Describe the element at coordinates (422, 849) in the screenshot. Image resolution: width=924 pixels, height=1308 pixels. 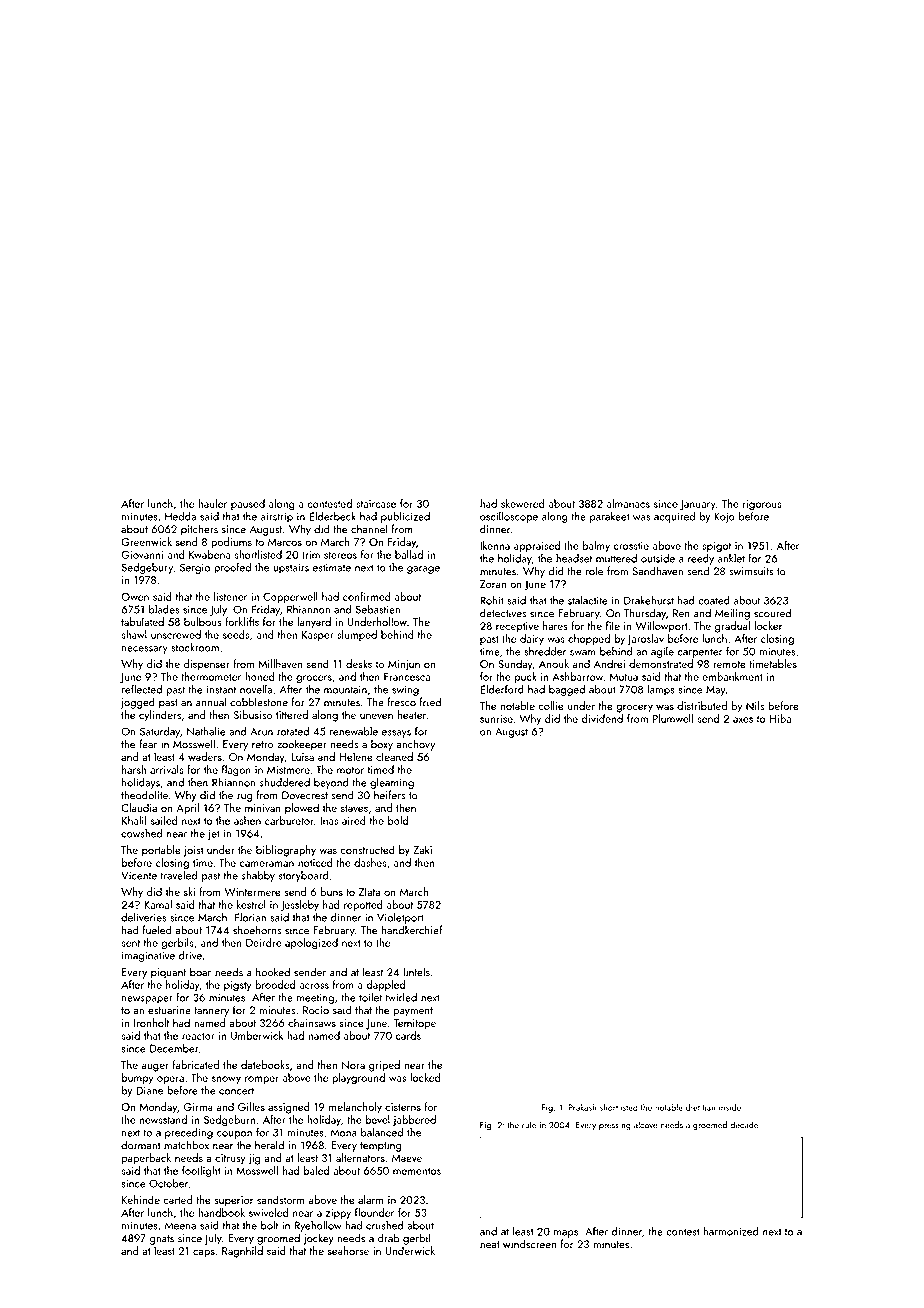
I see `Zaki` at that location.
